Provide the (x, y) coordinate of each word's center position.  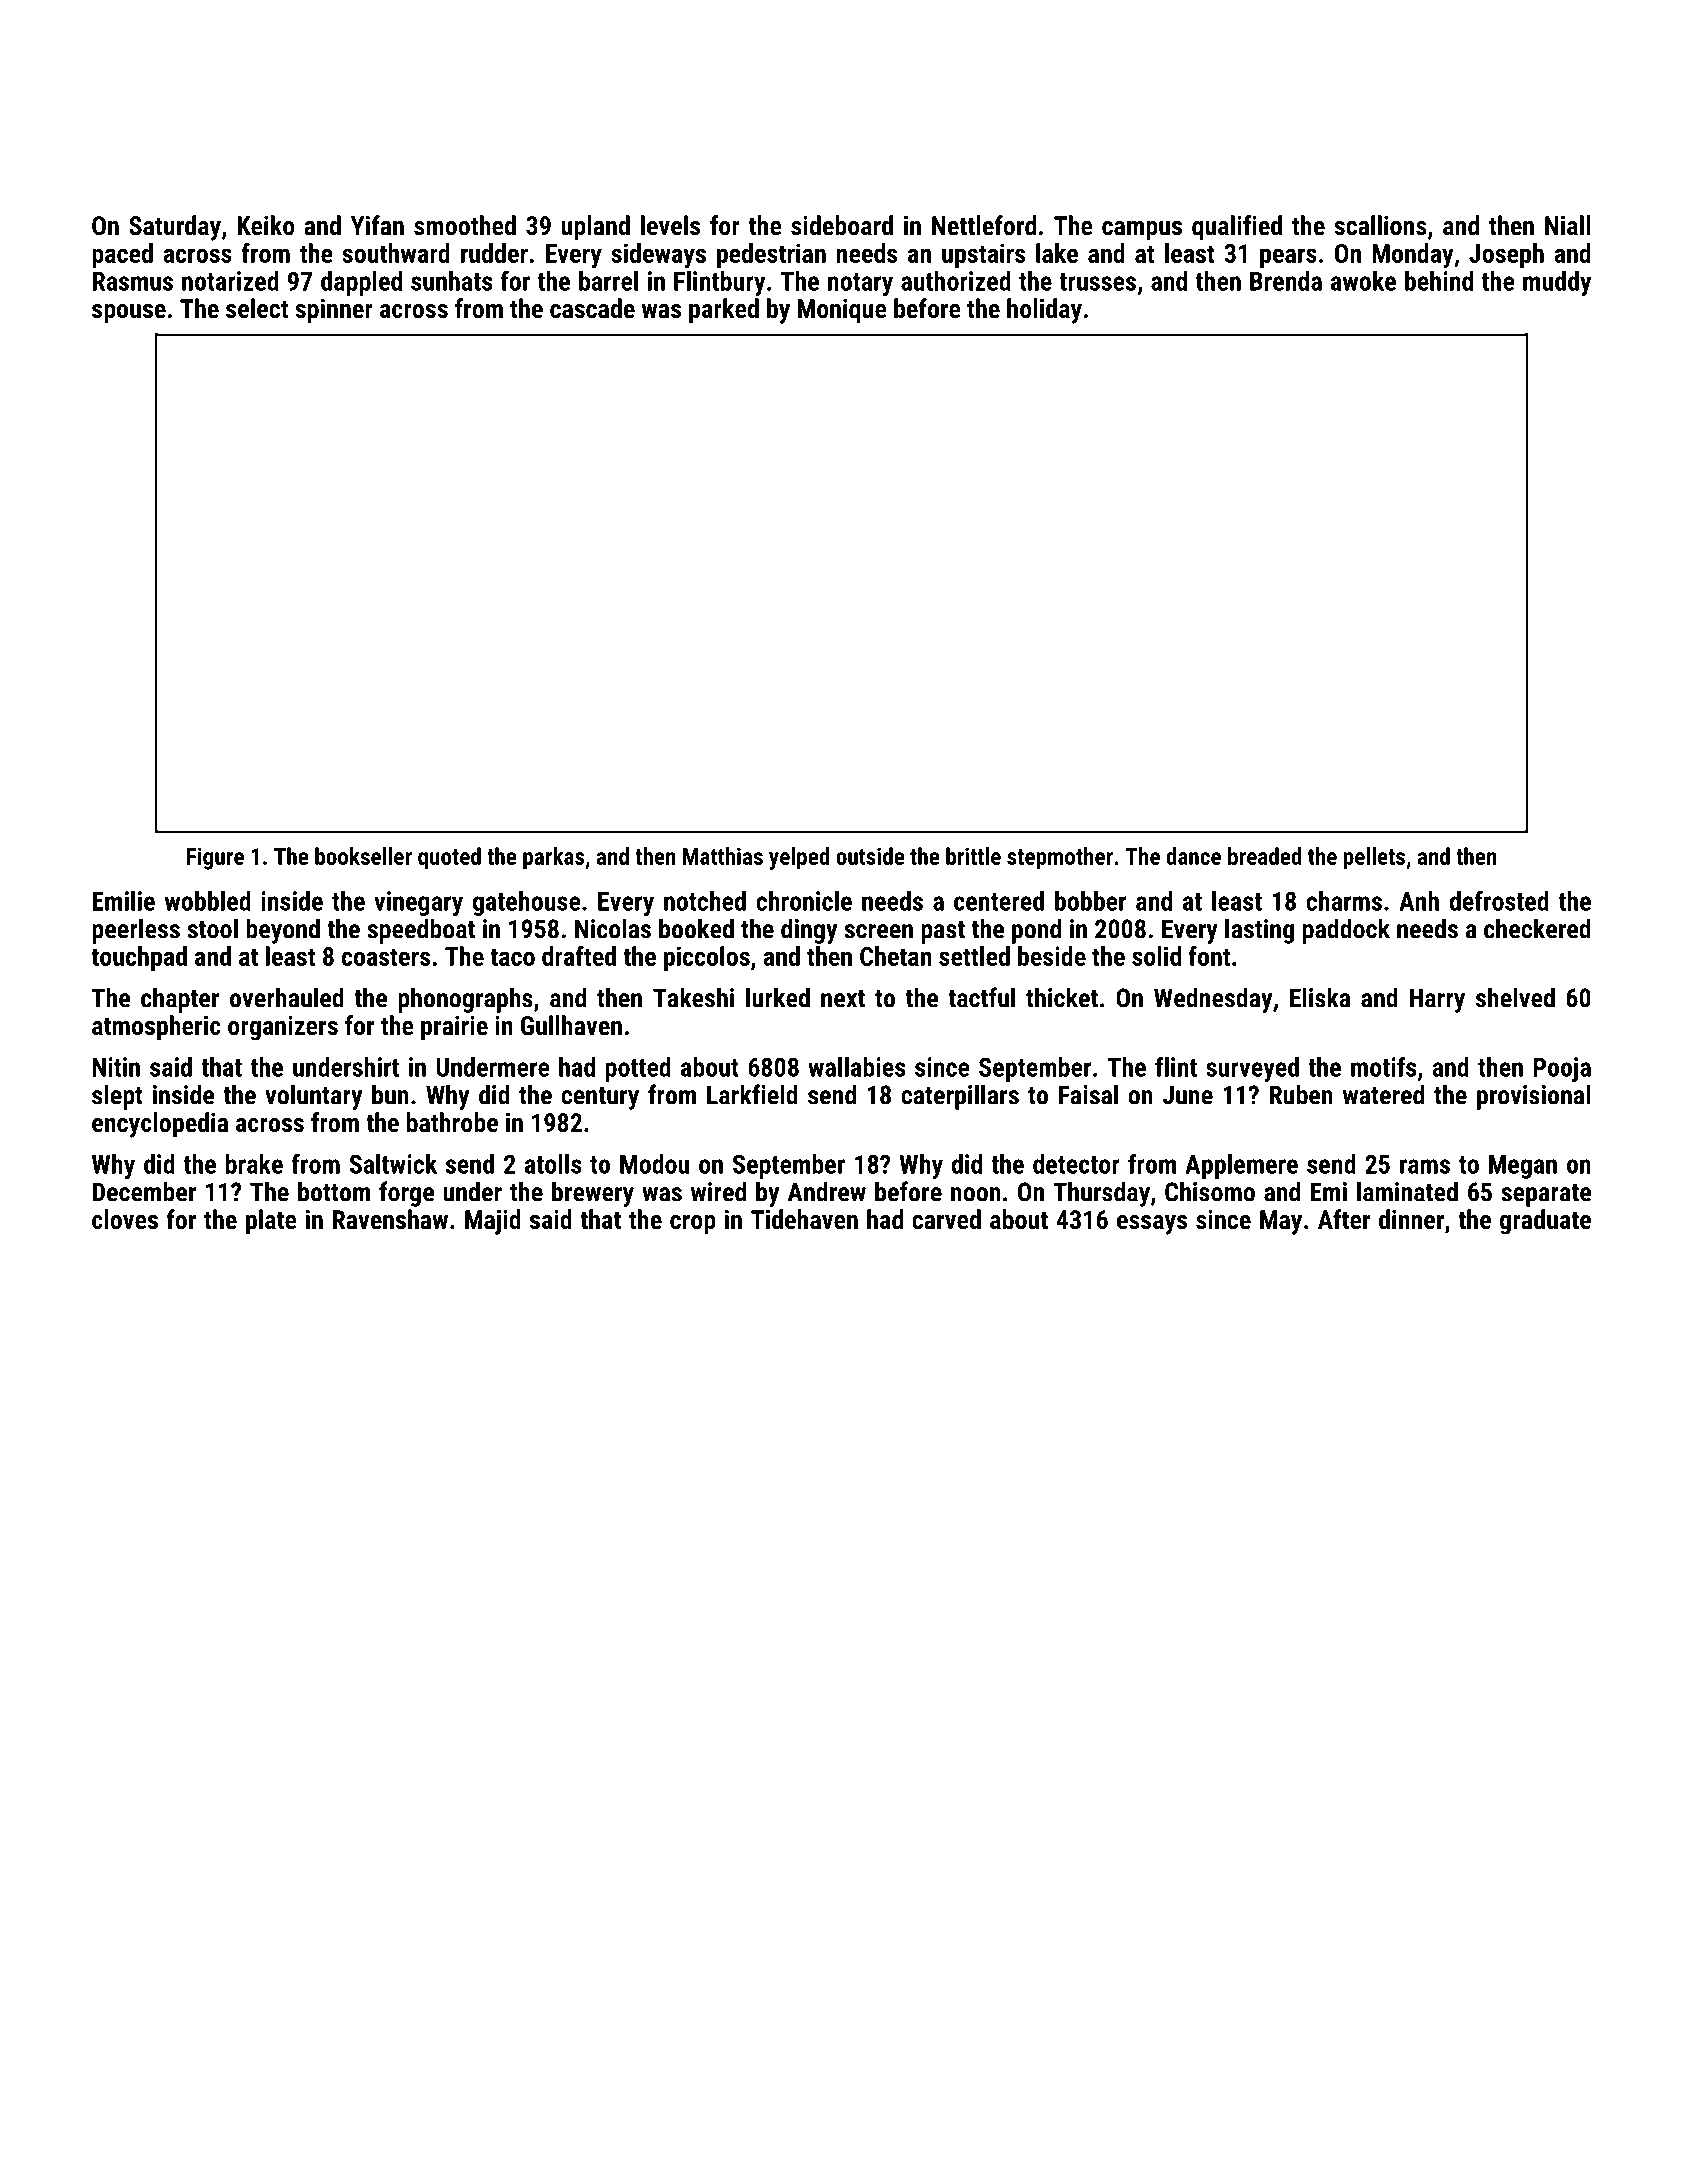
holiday (1044, 311)
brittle (973, 856)
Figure (215, 858)
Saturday (175, 228)
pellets (1374, 858)
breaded (1265, 856)
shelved (1515, 997)
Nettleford (984, 225)
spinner (334, 311)
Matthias (723, 856)
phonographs (465, 1000)
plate (271, 1222)
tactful (981, 997)
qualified (1237, 228)
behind (1439, 281)
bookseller (363, 856)
